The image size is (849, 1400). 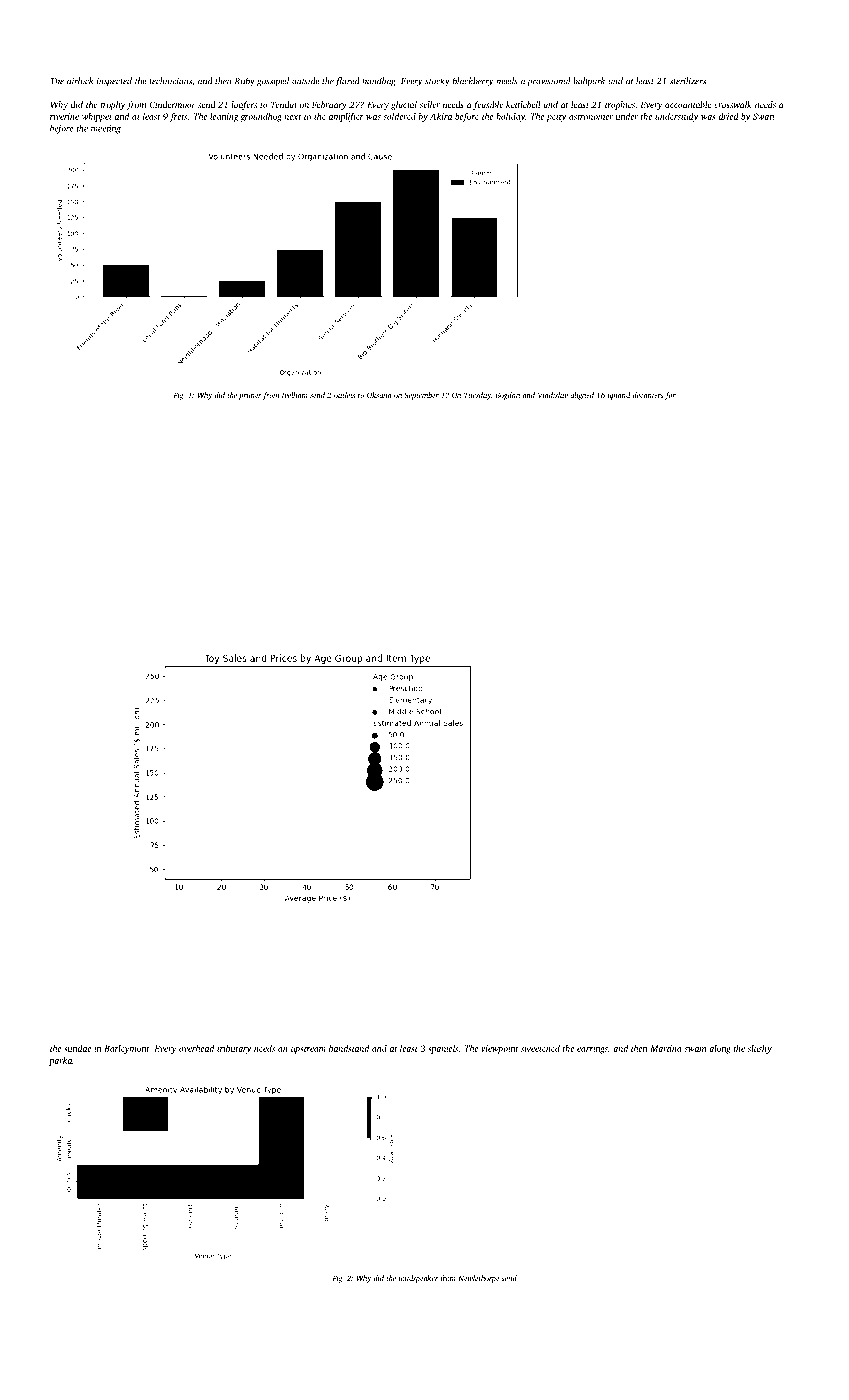 What do you see at coordinates (60, 1061) in the screenshot?
I see `parka` at bounding box center [60, 1061].
